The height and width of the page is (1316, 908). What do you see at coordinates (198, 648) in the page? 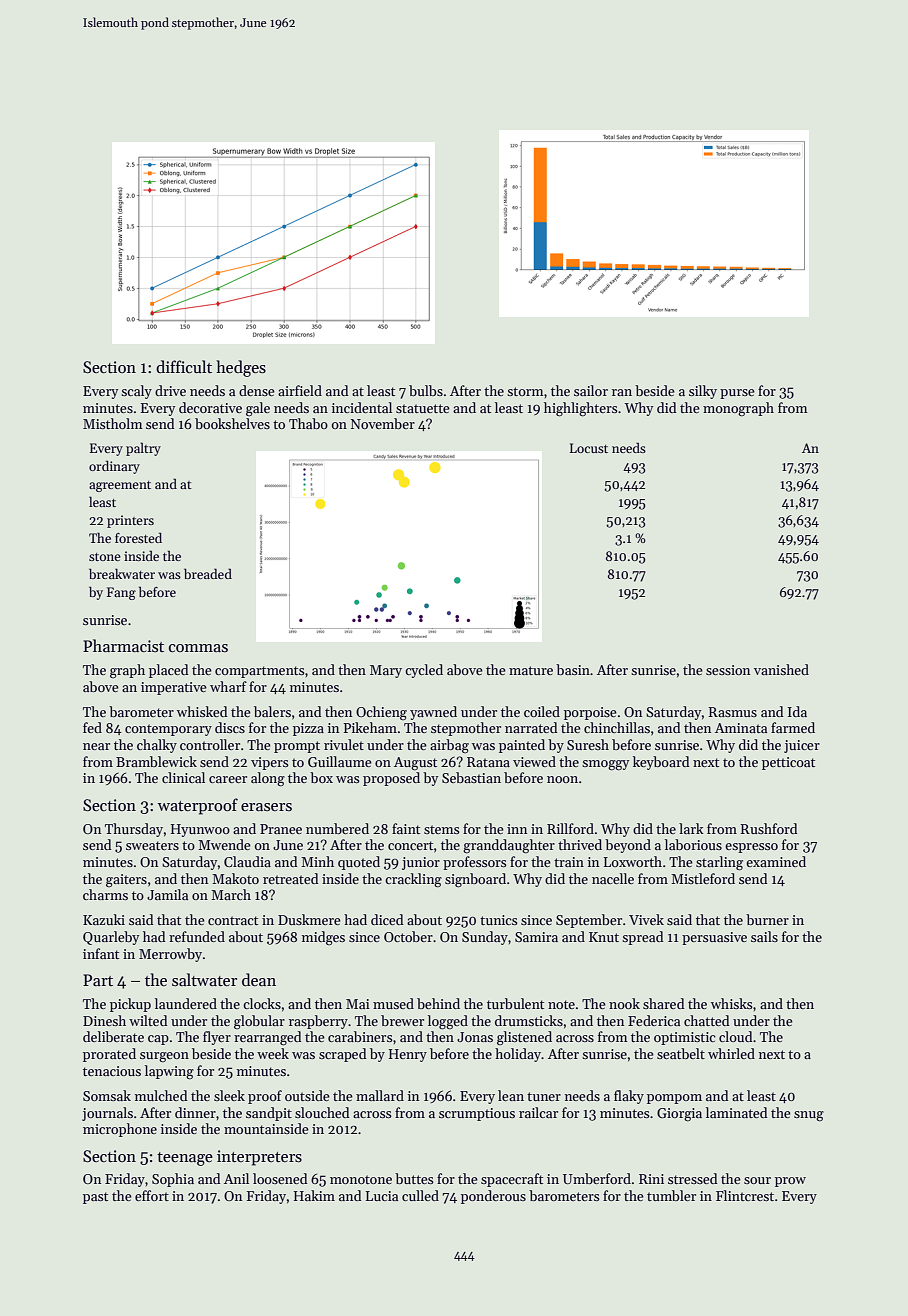
I see `commas` at bounding box center [198, 648].
